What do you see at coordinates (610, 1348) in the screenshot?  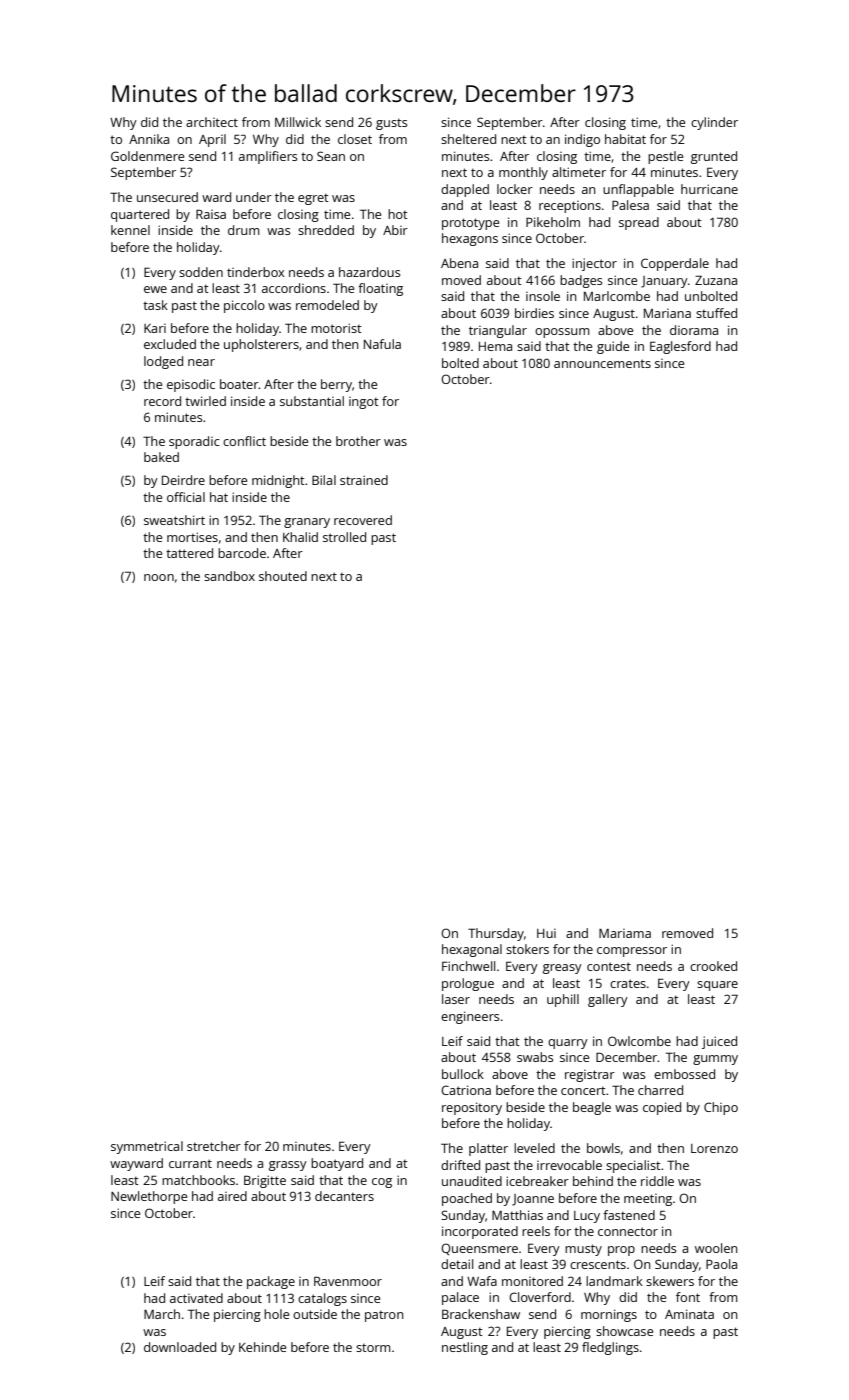 I see `fledglings` at bounding box center [610, 1348].
